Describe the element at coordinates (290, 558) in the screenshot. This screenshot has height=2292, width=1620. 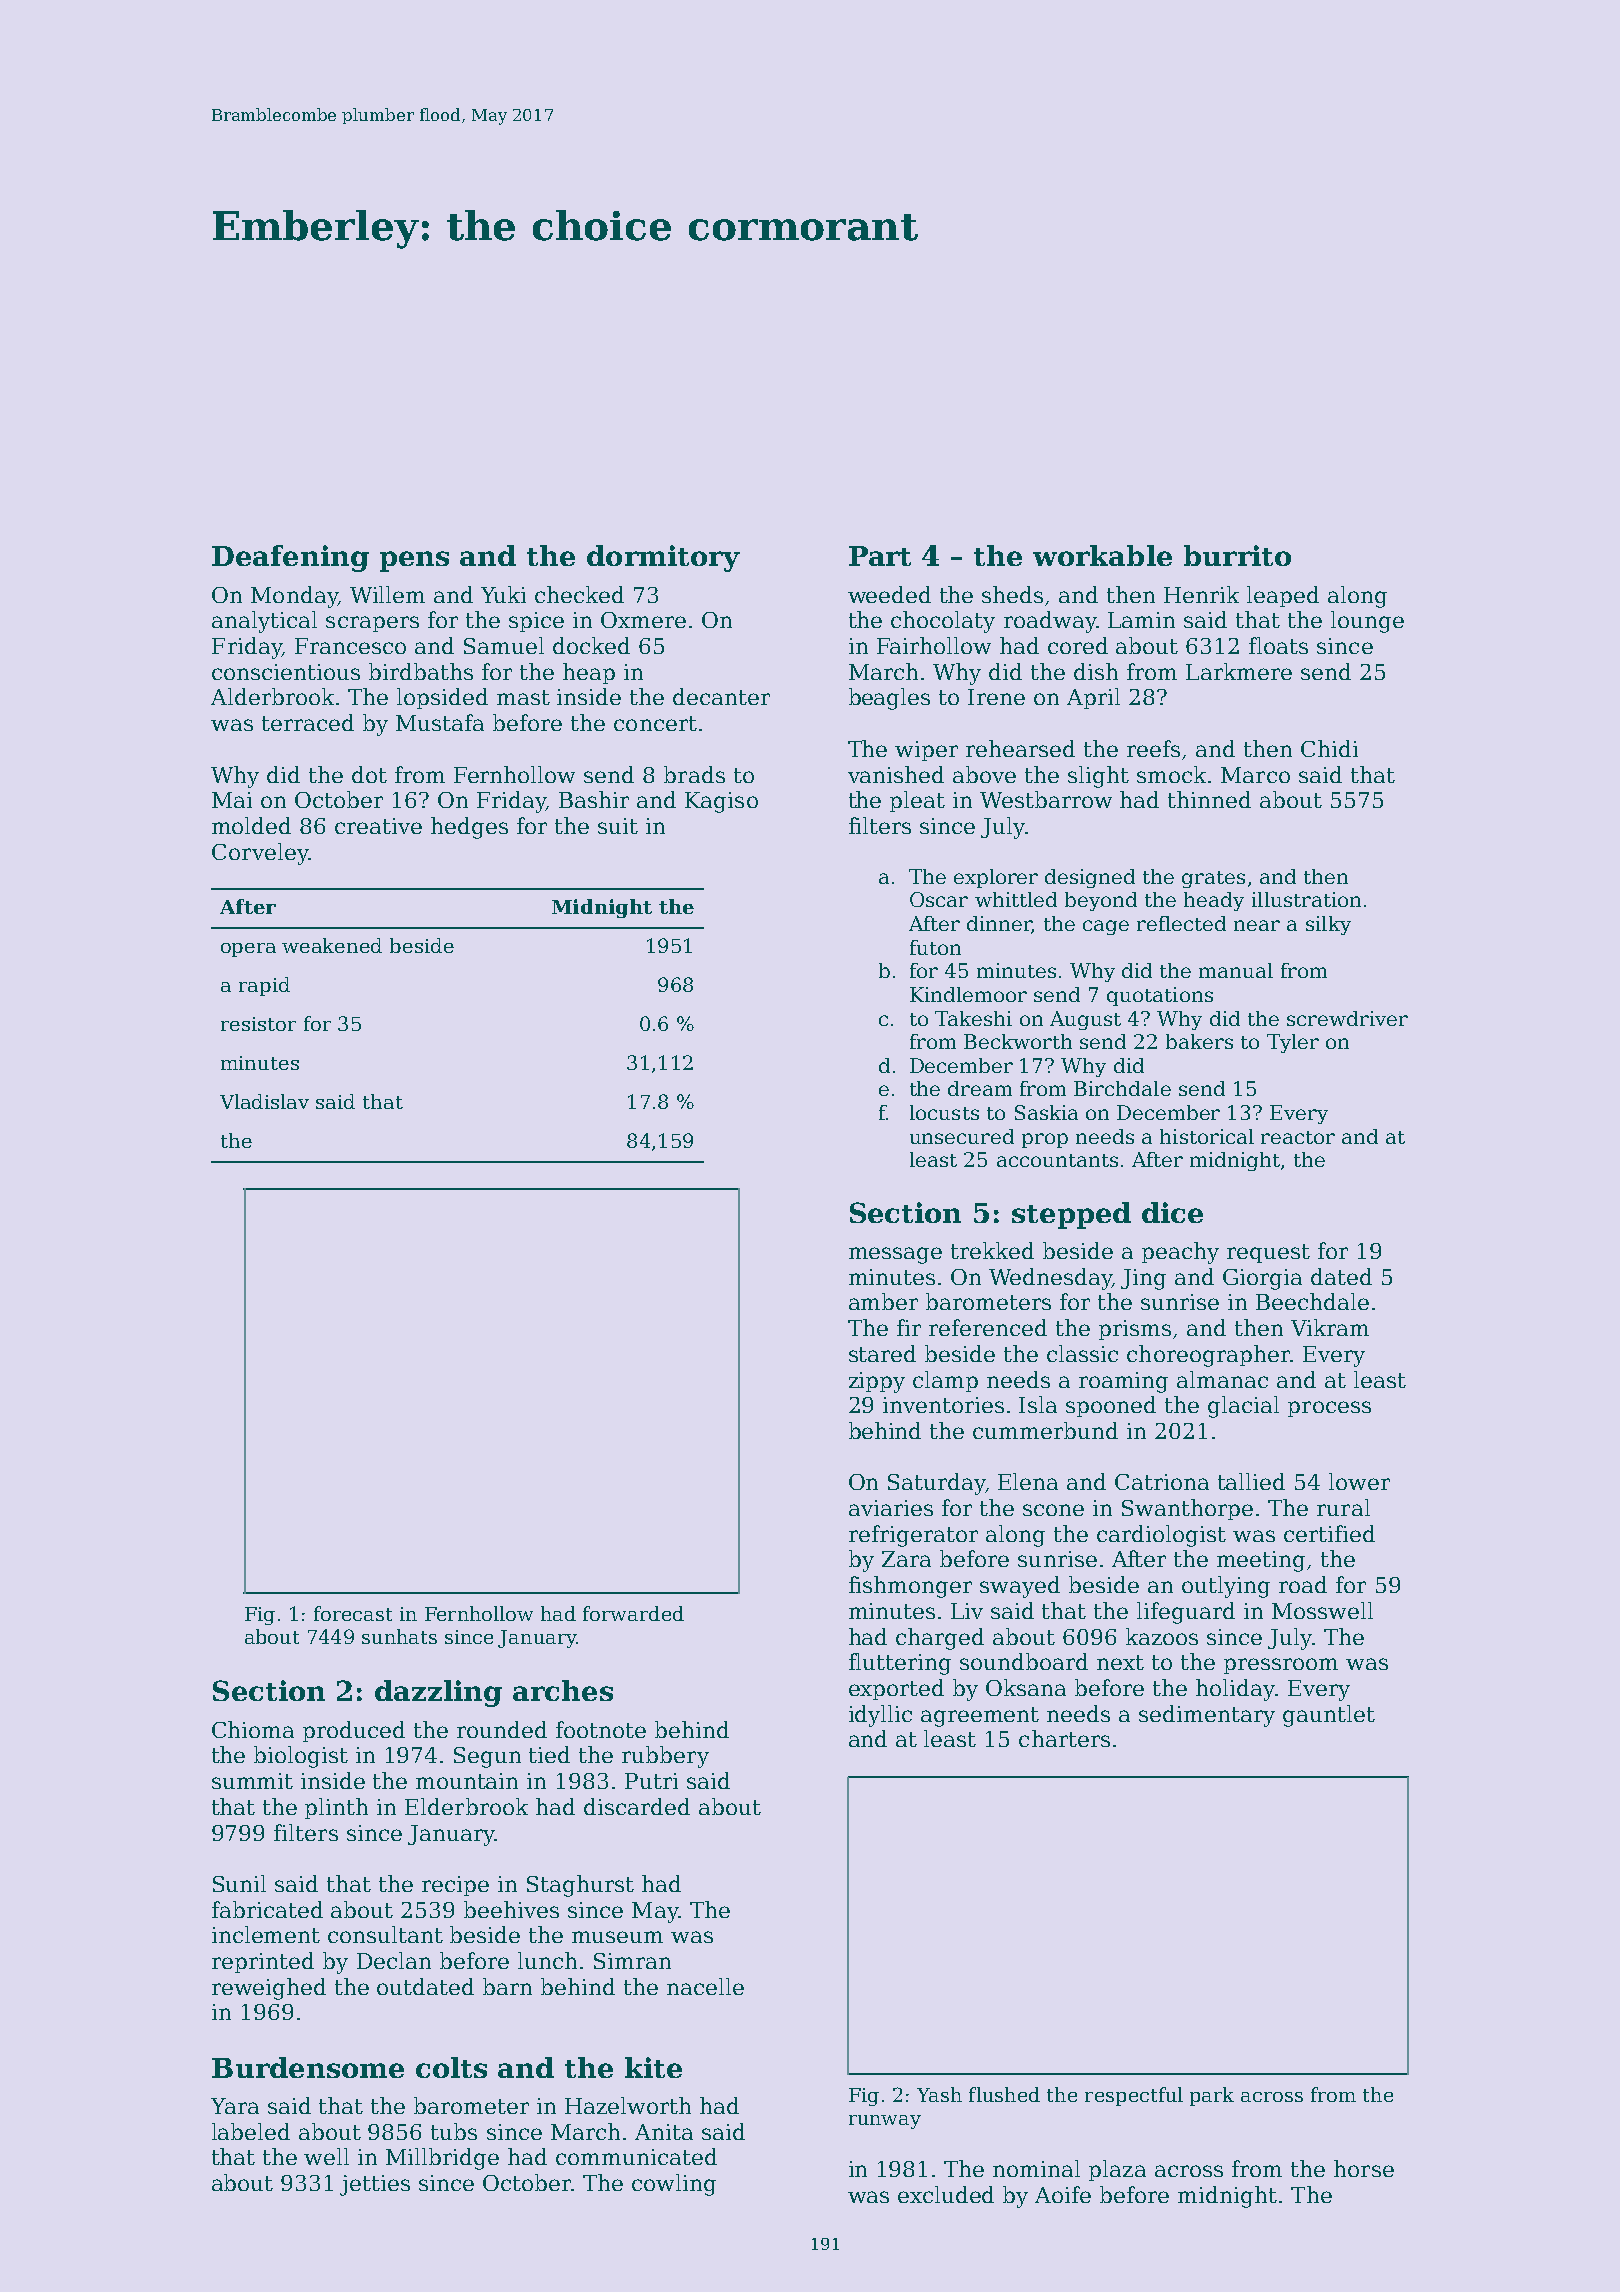
I see `Deafening` at that location.
